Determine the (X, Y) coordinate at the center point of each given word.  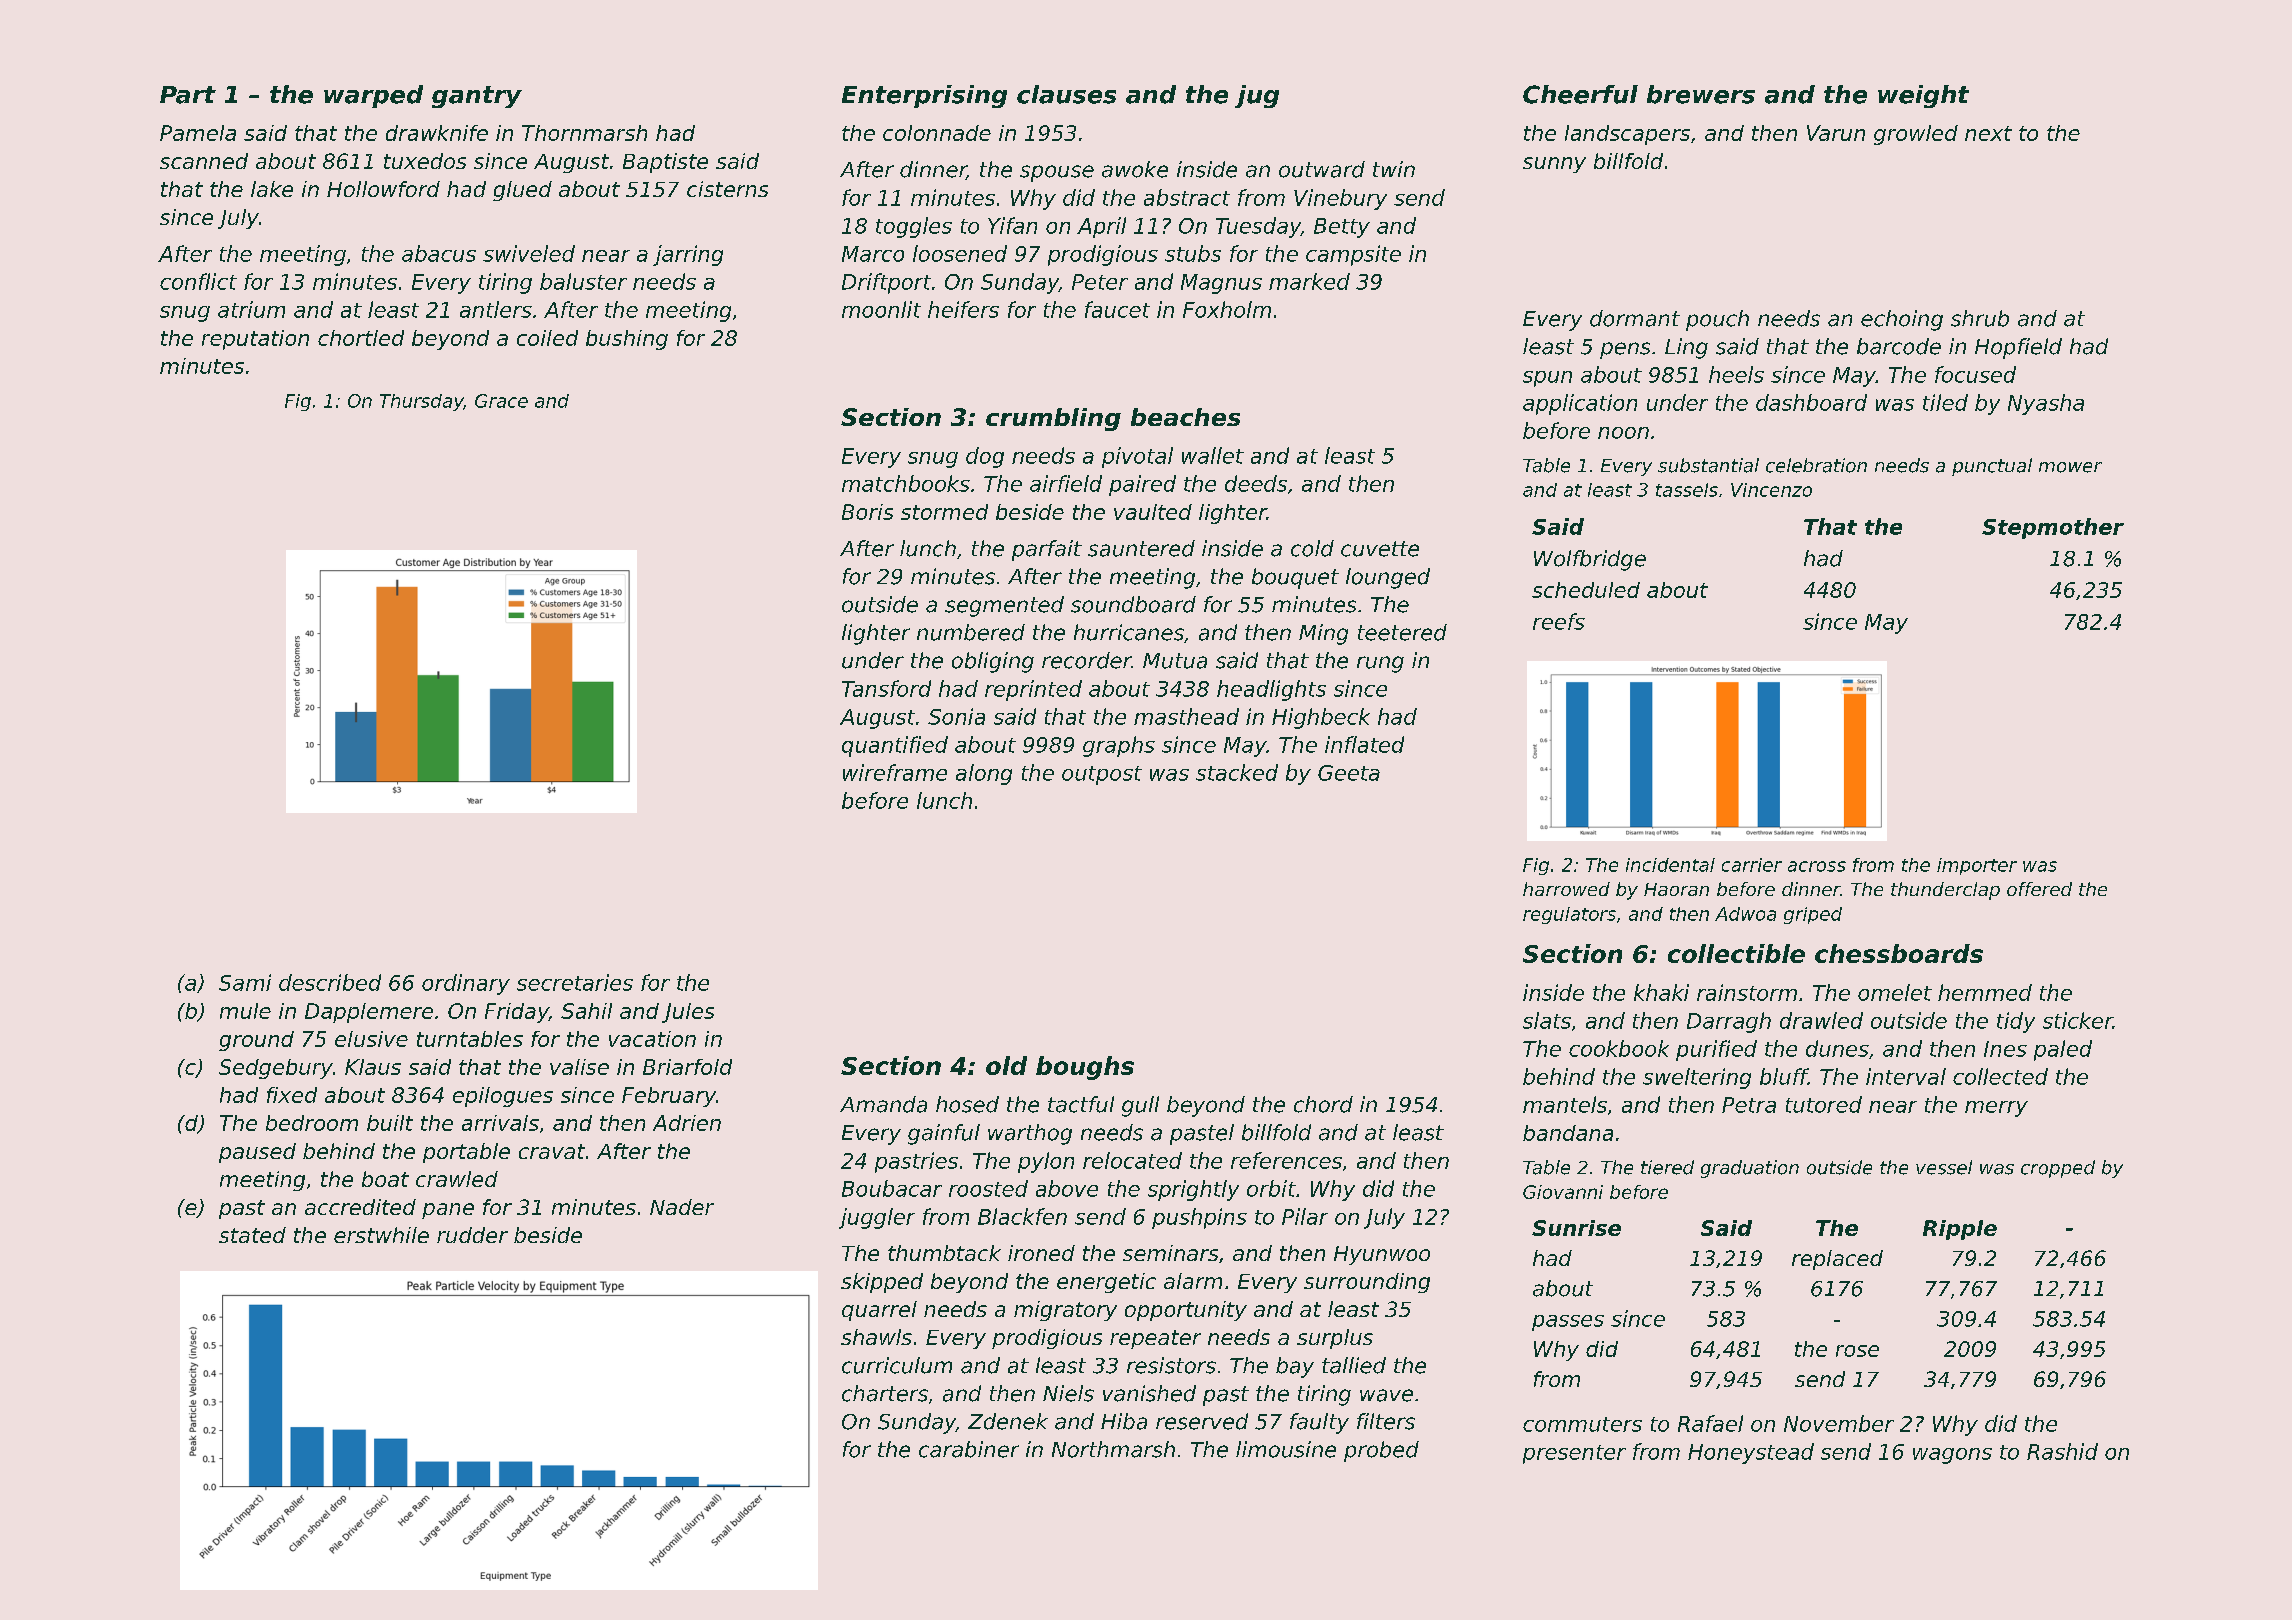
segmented (1004, 606)
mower (2070, 467)
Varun (1836, 133)
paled (2063, 1050)
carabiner (969, 1449)
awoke (1135, 169)
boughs (1085, 1068)
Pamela (198, 133)
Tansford (886, 688)
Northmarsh (1113, 1449)
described (330, 982)
